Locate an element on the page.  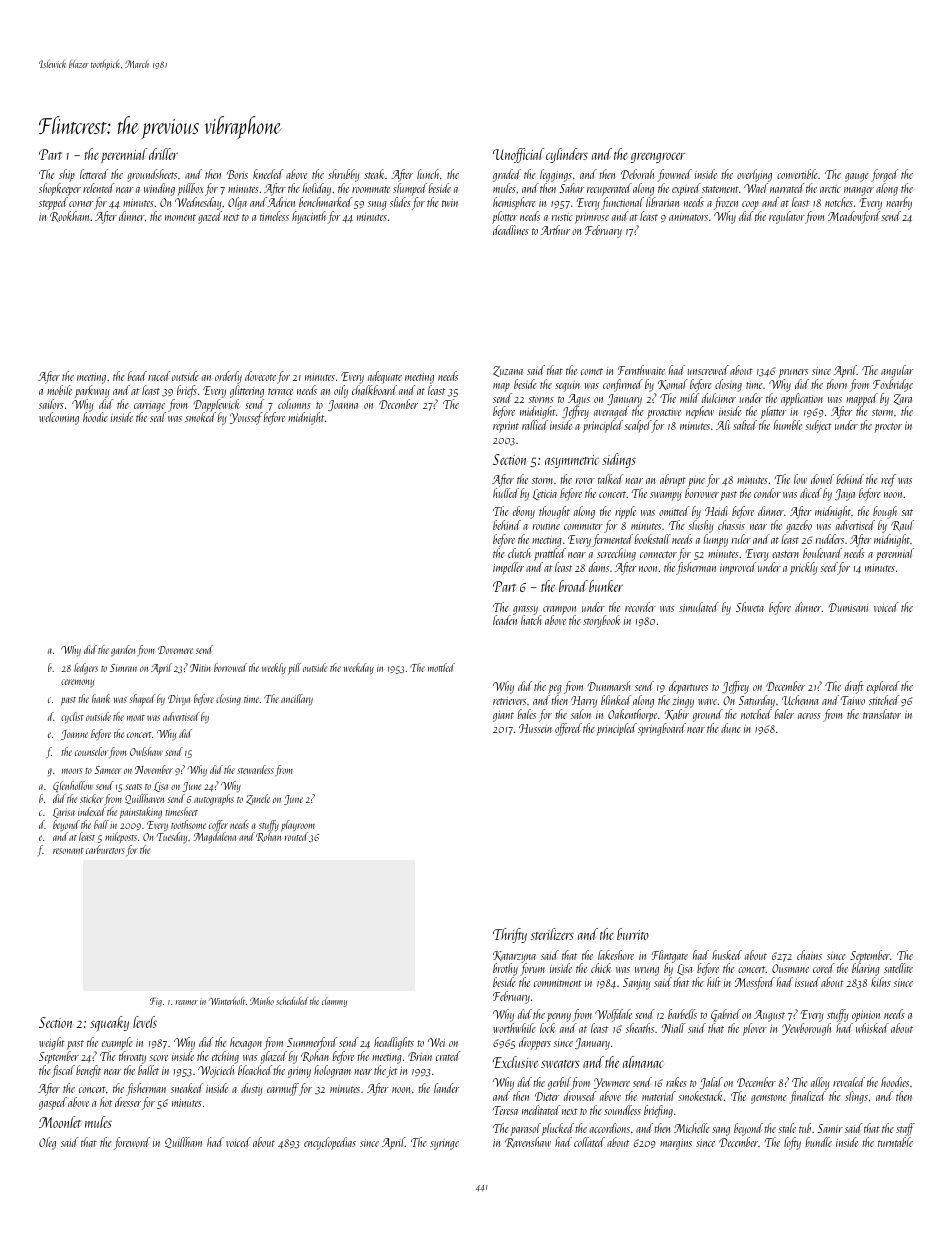
hulled is located at coordinates (506, 493).
